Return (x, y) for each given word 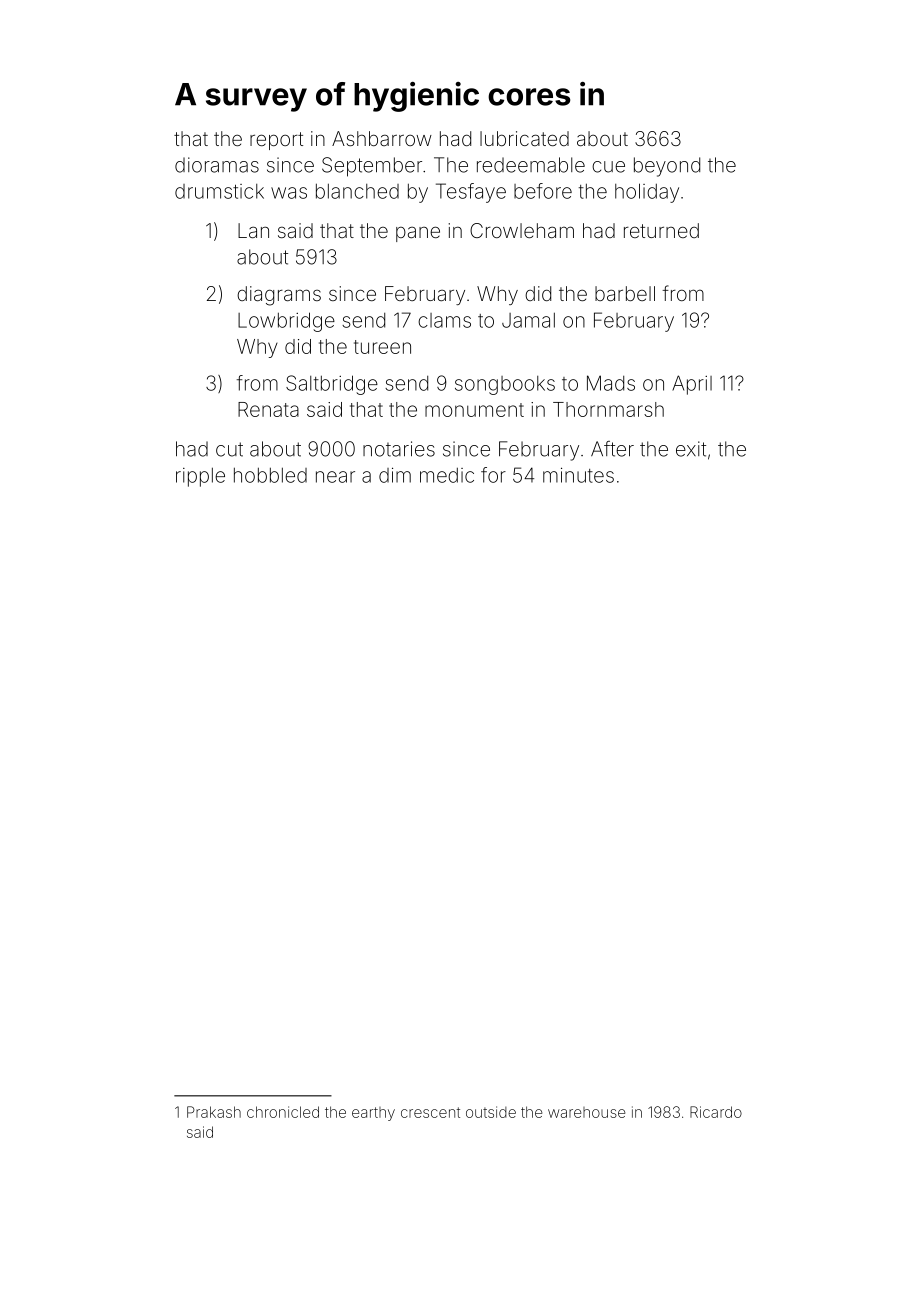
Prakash (214, 1112)
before (543, 191)
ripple (200, 477)
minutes (578, 475)
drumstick (219, 191)
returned (661, 230)
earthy (373, 1114)
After (612, 449)
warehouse (586, 1112)
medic (447, 475)
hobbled (270, 475)
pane (418, 234)
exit (691, 449)
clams (444, 320)
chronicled (283, 1112)
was (289, 193)
